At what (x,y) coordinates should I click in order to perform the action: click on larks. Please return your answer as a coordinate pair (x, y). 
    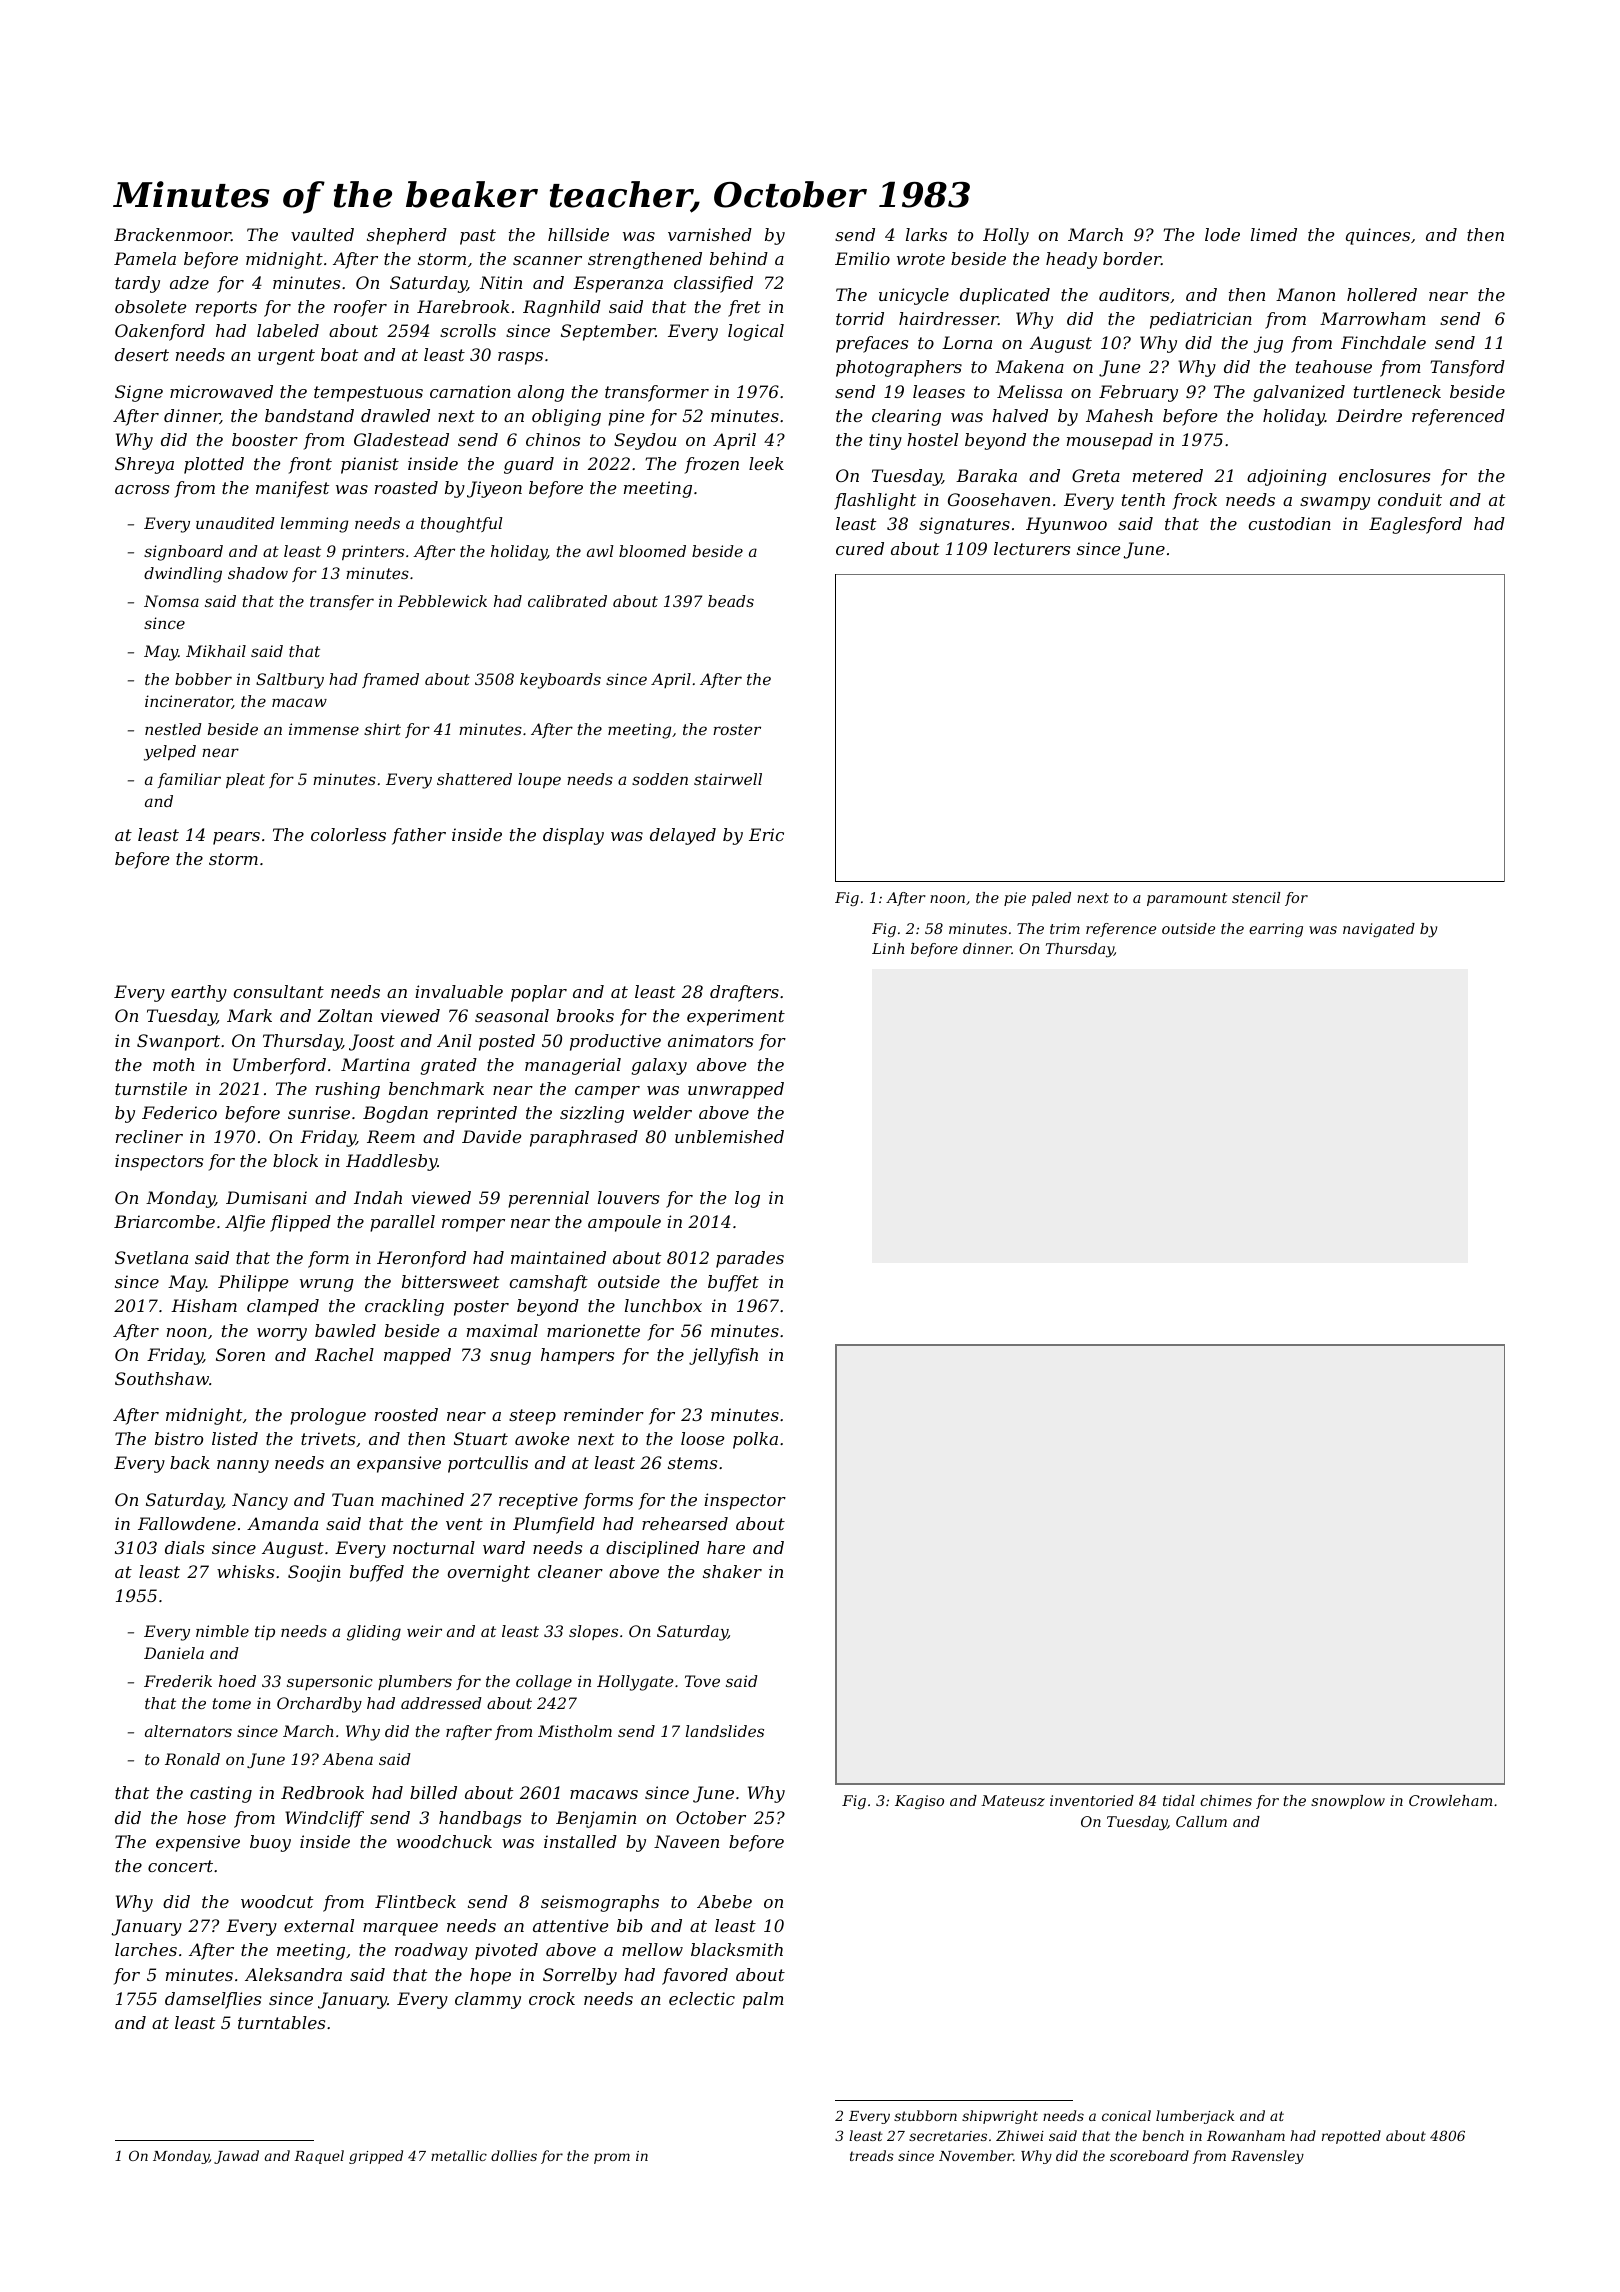
    Looking at the image, I should click on (926, 234).
